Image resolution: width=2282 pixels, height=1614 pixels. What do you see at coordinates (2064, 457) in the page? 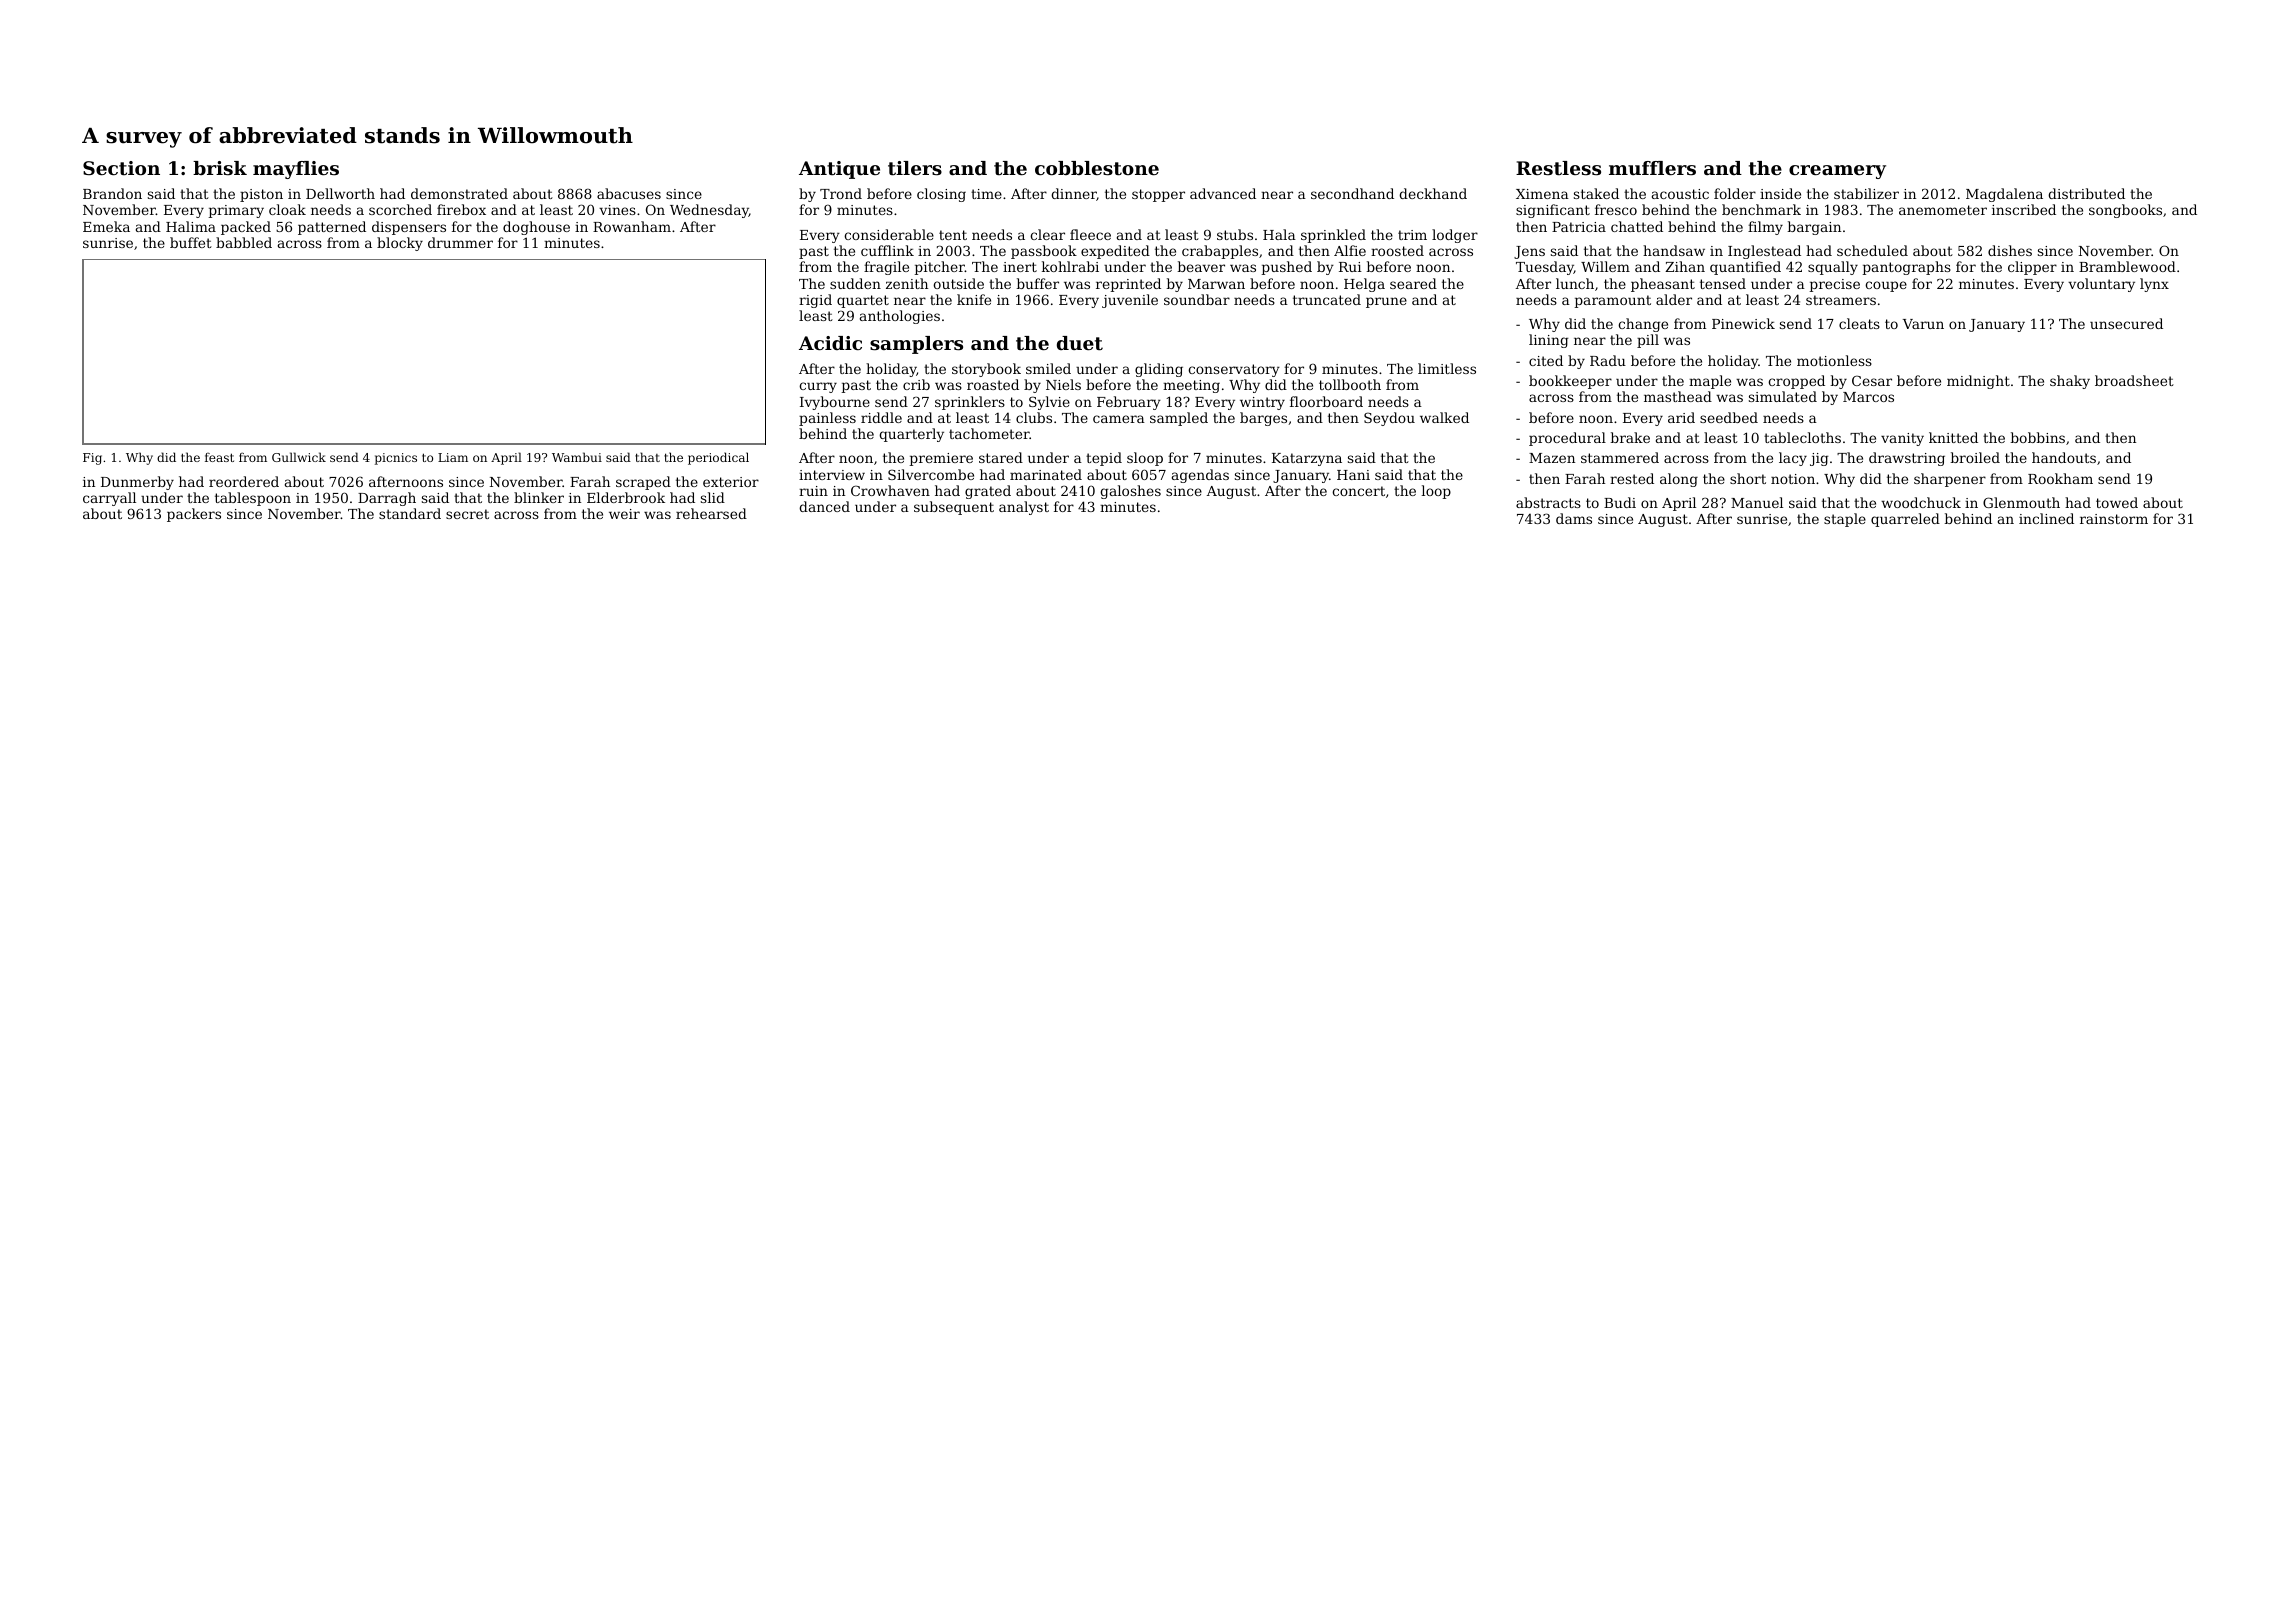
I see `handouts` at bounding box center [2064, 457].
